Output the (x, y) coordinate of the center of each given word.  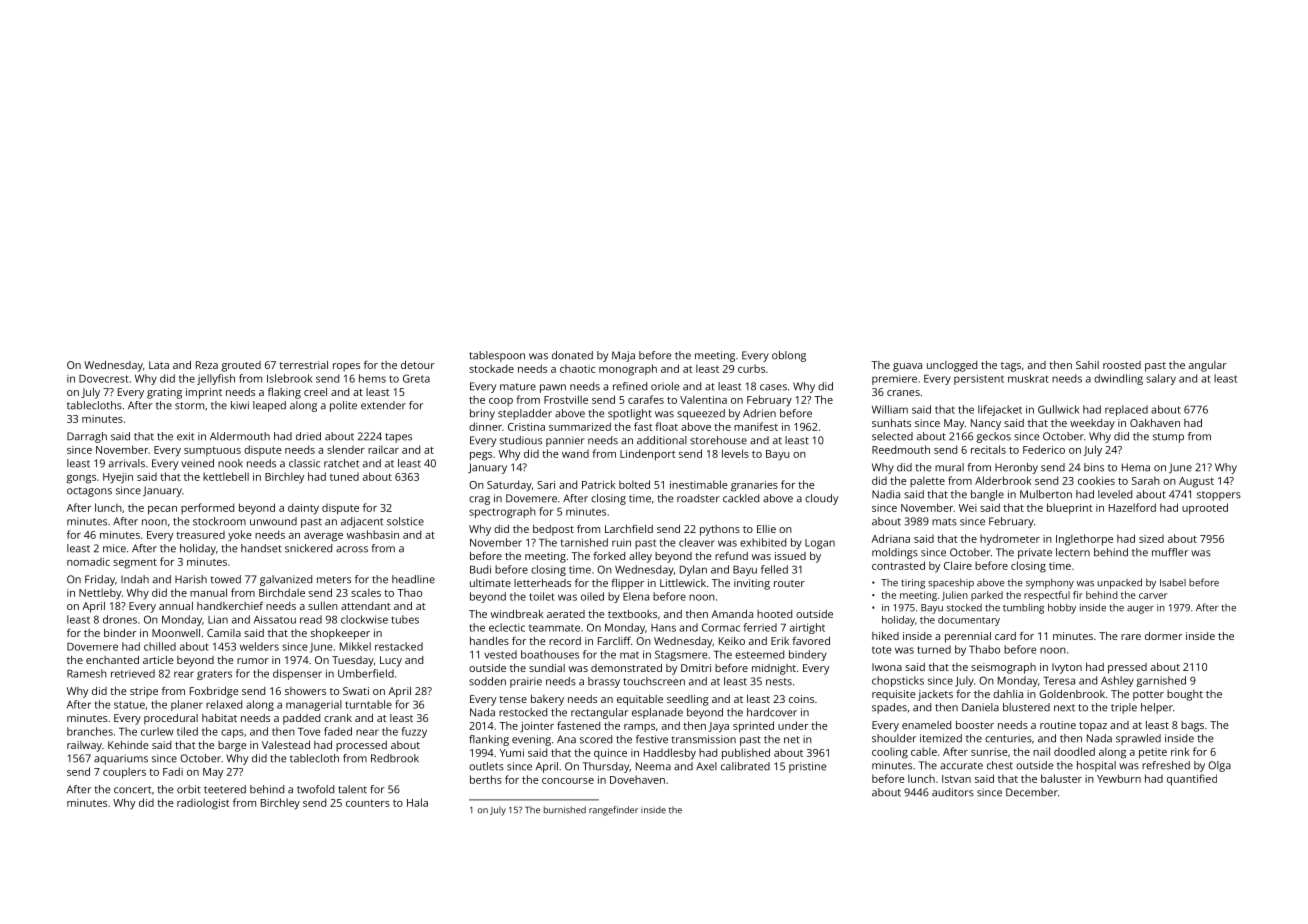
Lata (159, 365)
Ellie (766, 529)
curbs (751, 368)
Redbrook (395, 758)
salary (1161, 379)
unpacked (1120, 583)
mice (114, 548)
